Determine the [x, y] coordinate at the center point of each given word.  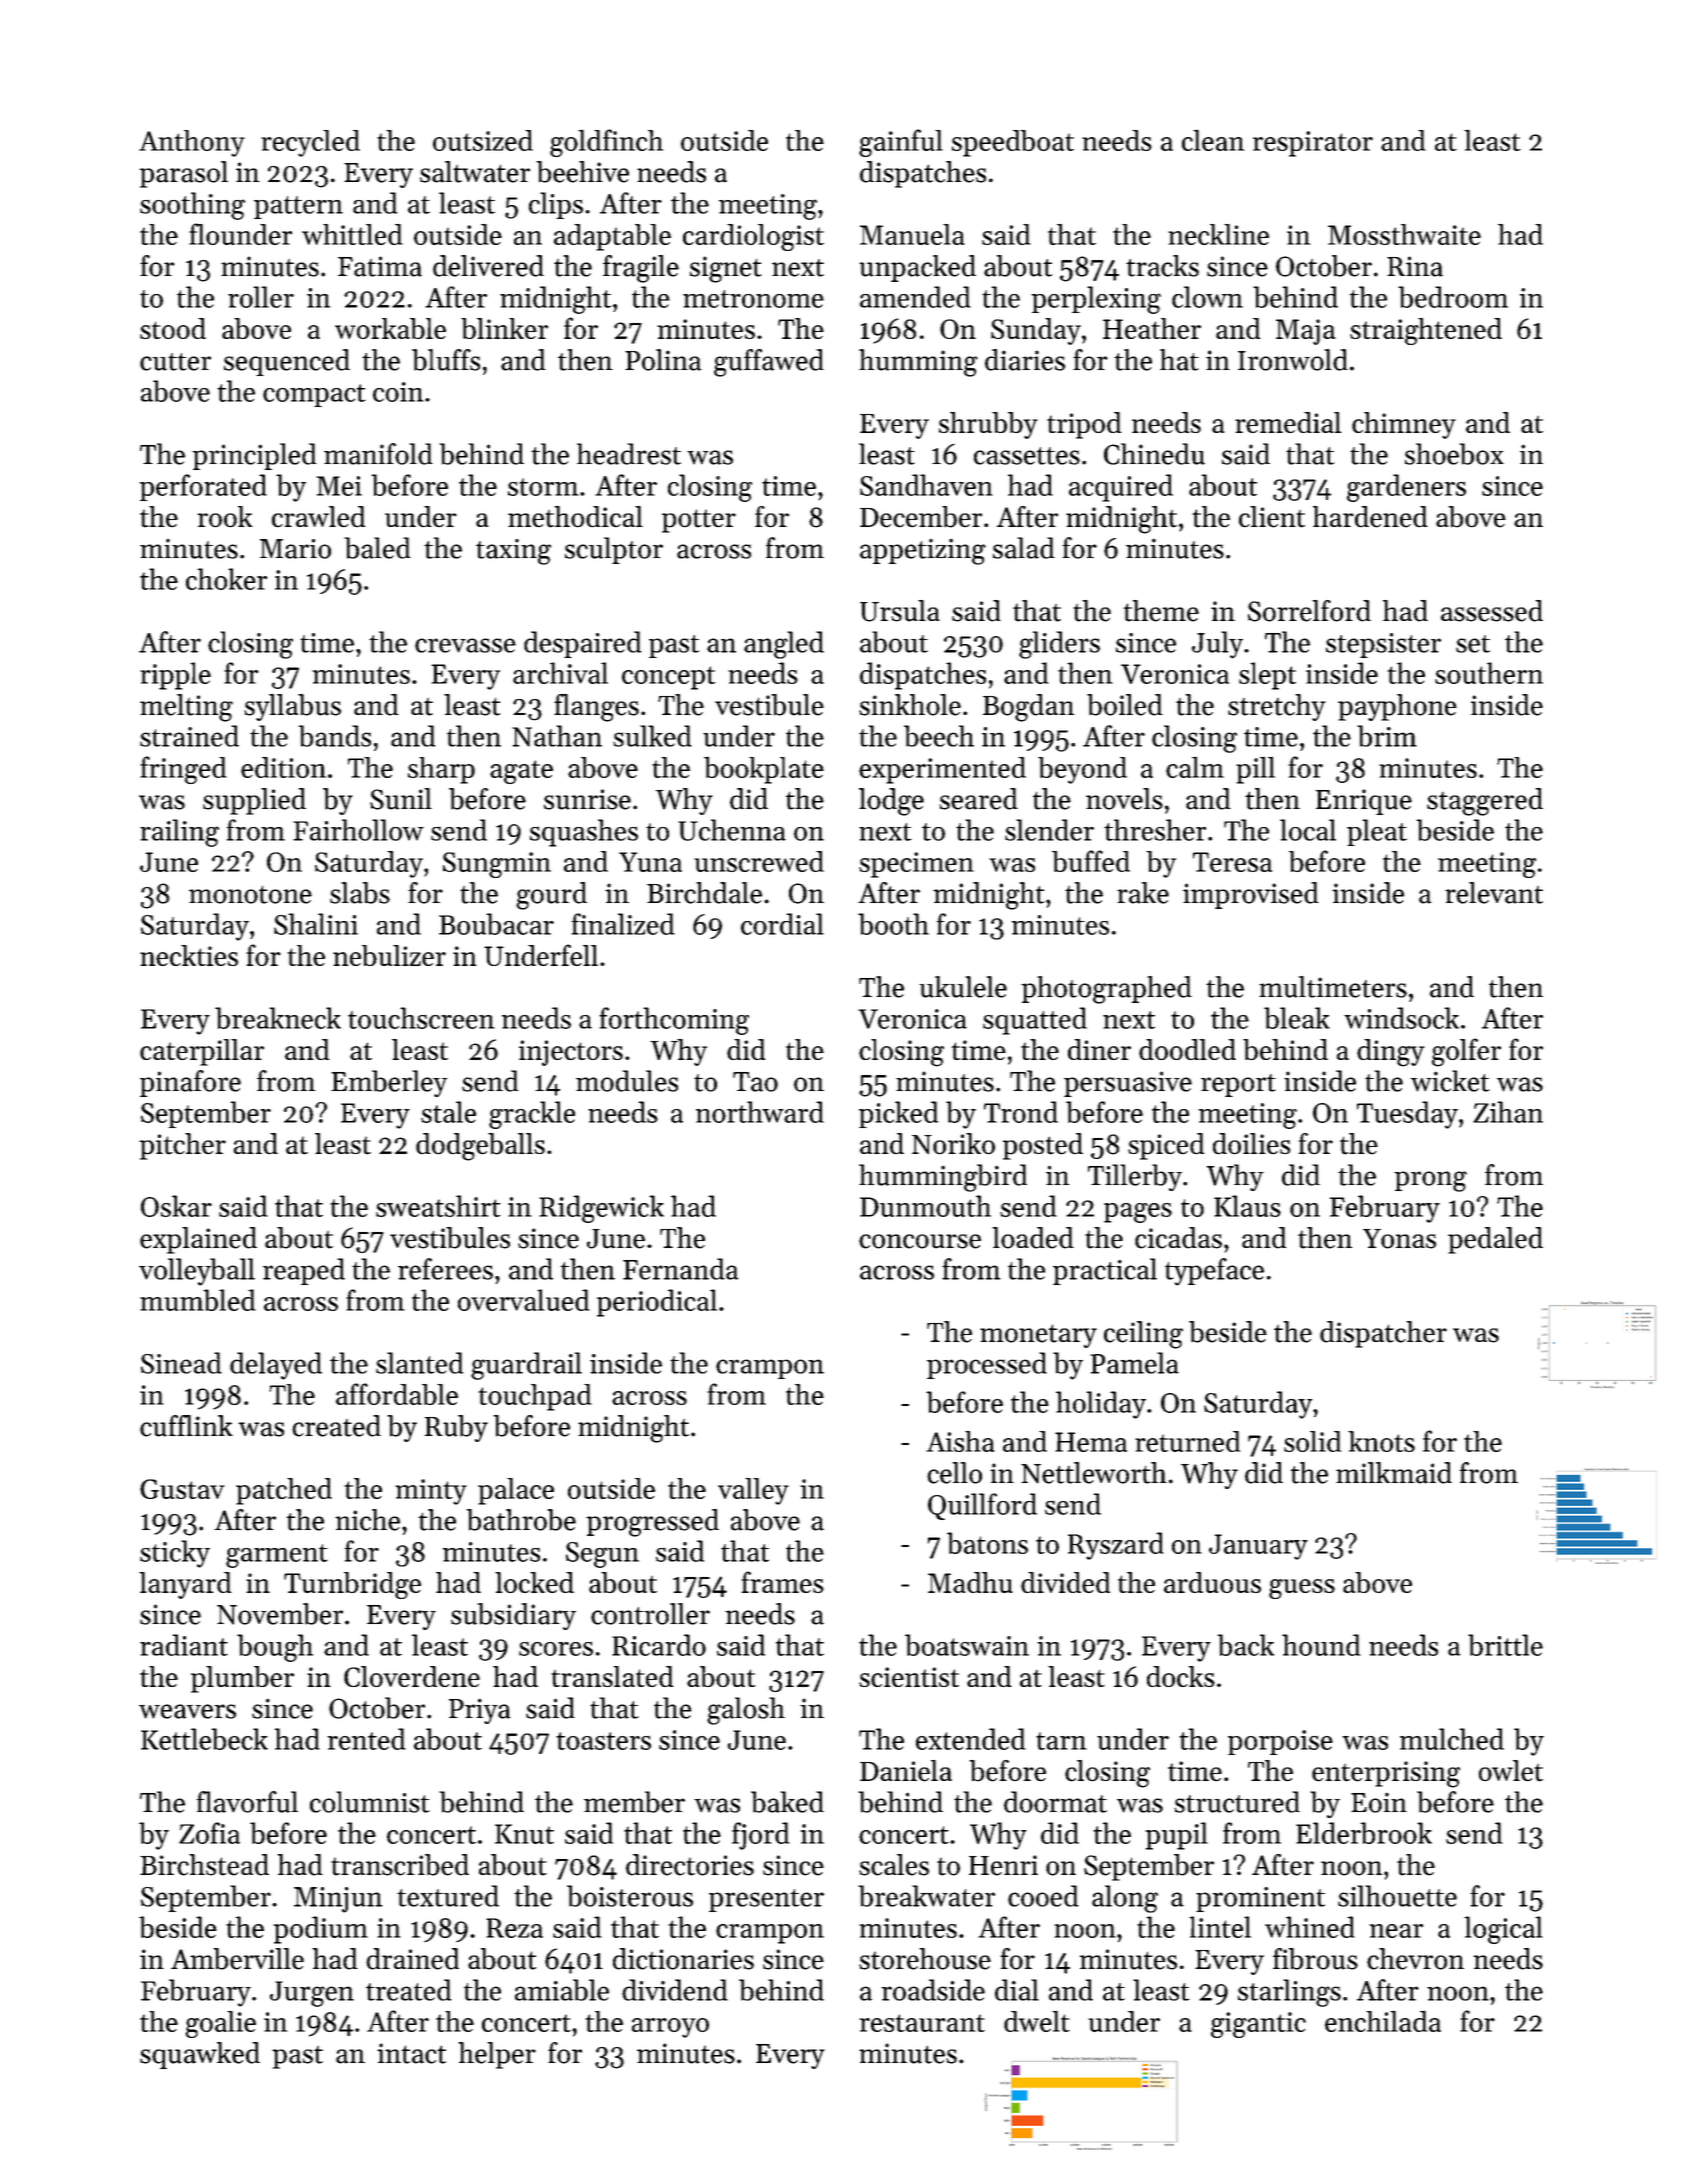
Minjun [338, 1900]
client [1272, 517]
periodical [657, 1303]
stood [173, 328]
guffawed [769, 363]
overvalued [524, 1300]
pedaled [1495, 1240]
